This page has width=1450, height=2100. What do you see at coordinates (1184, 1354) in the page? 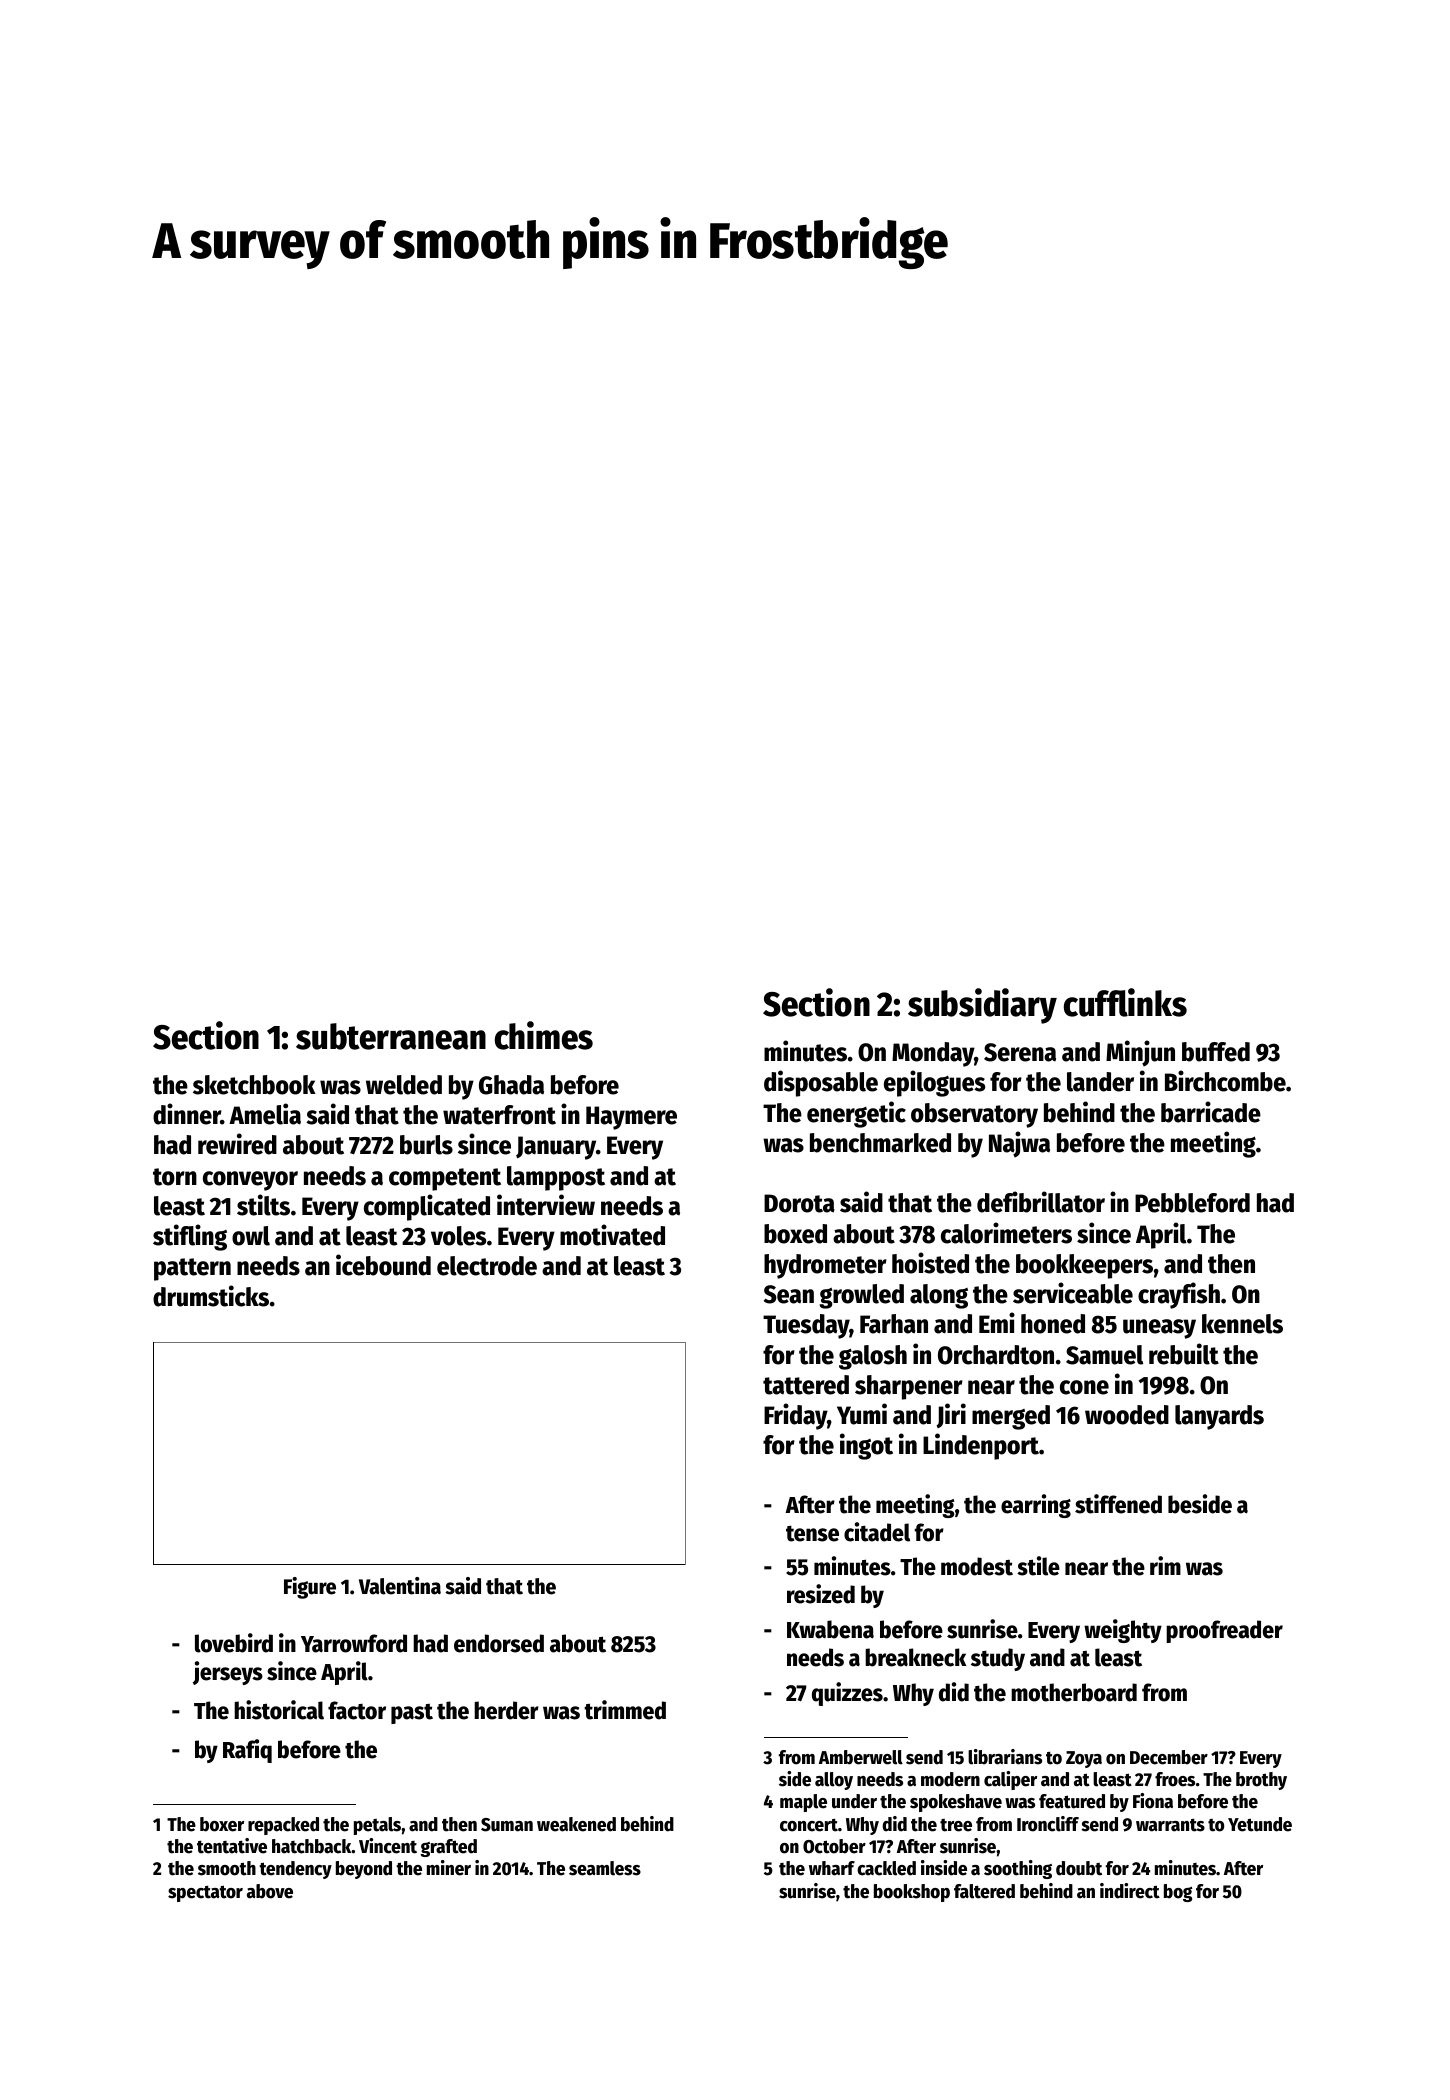
I see `rebuilt` at bounding box center [1184, 1354].
